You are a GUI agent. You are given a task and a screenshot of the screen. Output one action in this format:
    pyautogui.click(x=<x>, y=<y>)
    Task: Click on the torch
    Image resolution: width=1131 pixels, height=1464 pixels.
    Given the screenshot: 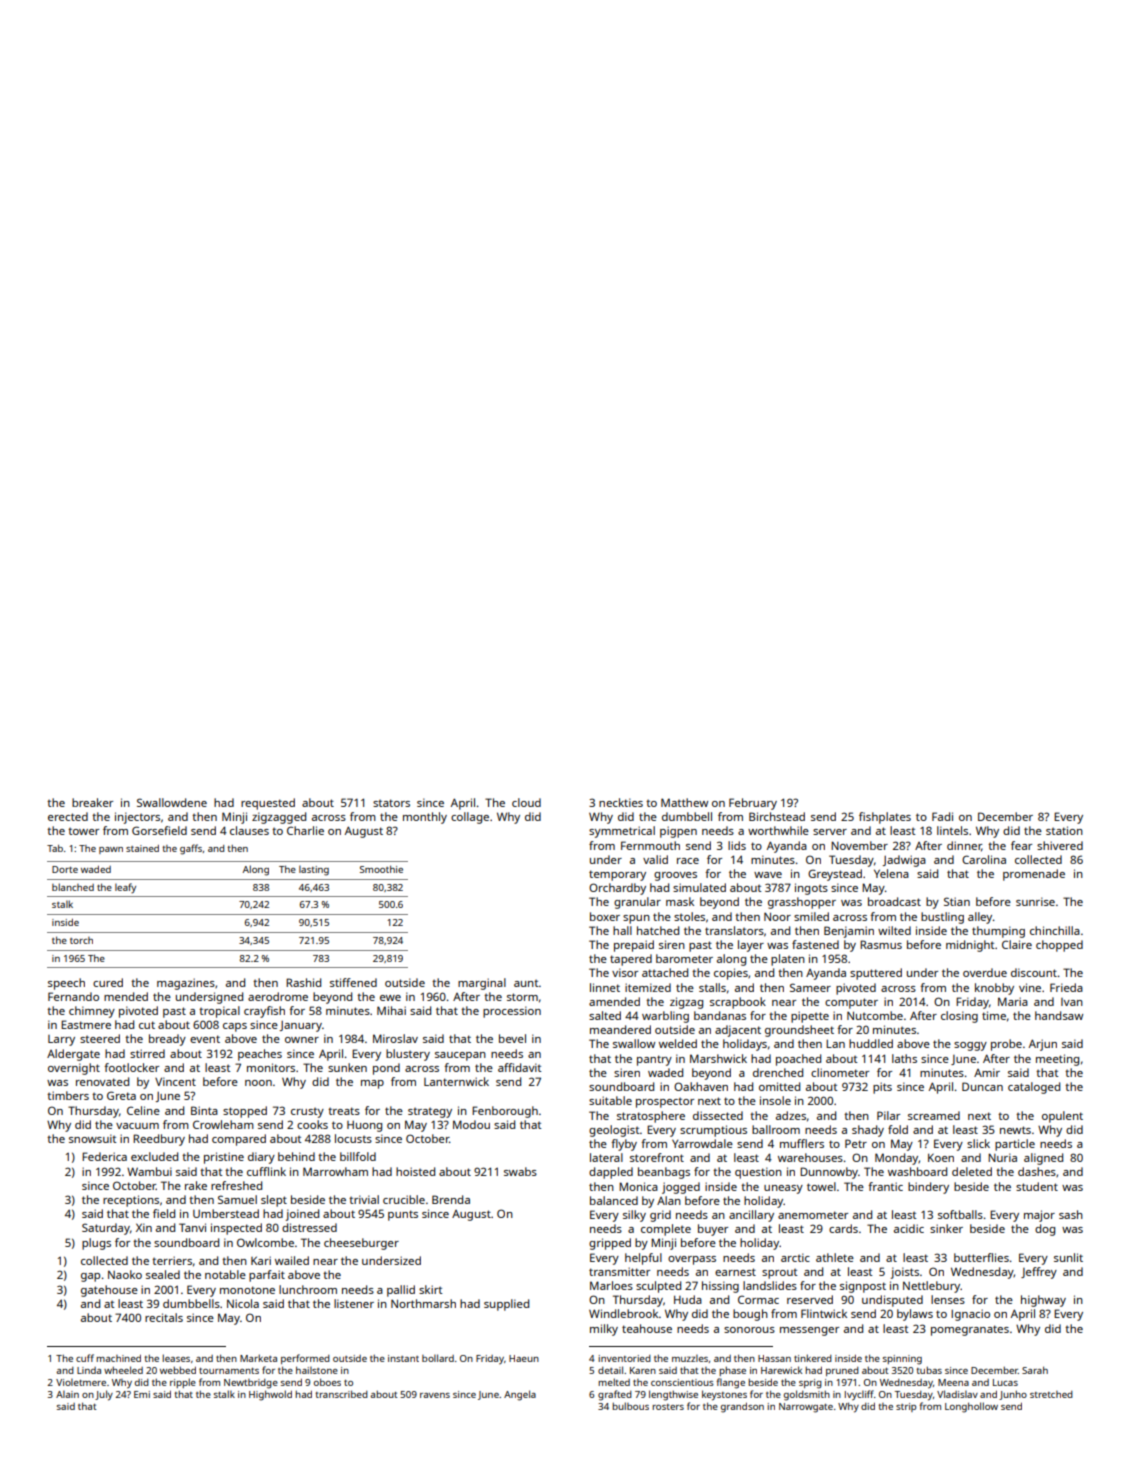 What is the action you would take?
    pyautogui.click(x=81, y=940)
